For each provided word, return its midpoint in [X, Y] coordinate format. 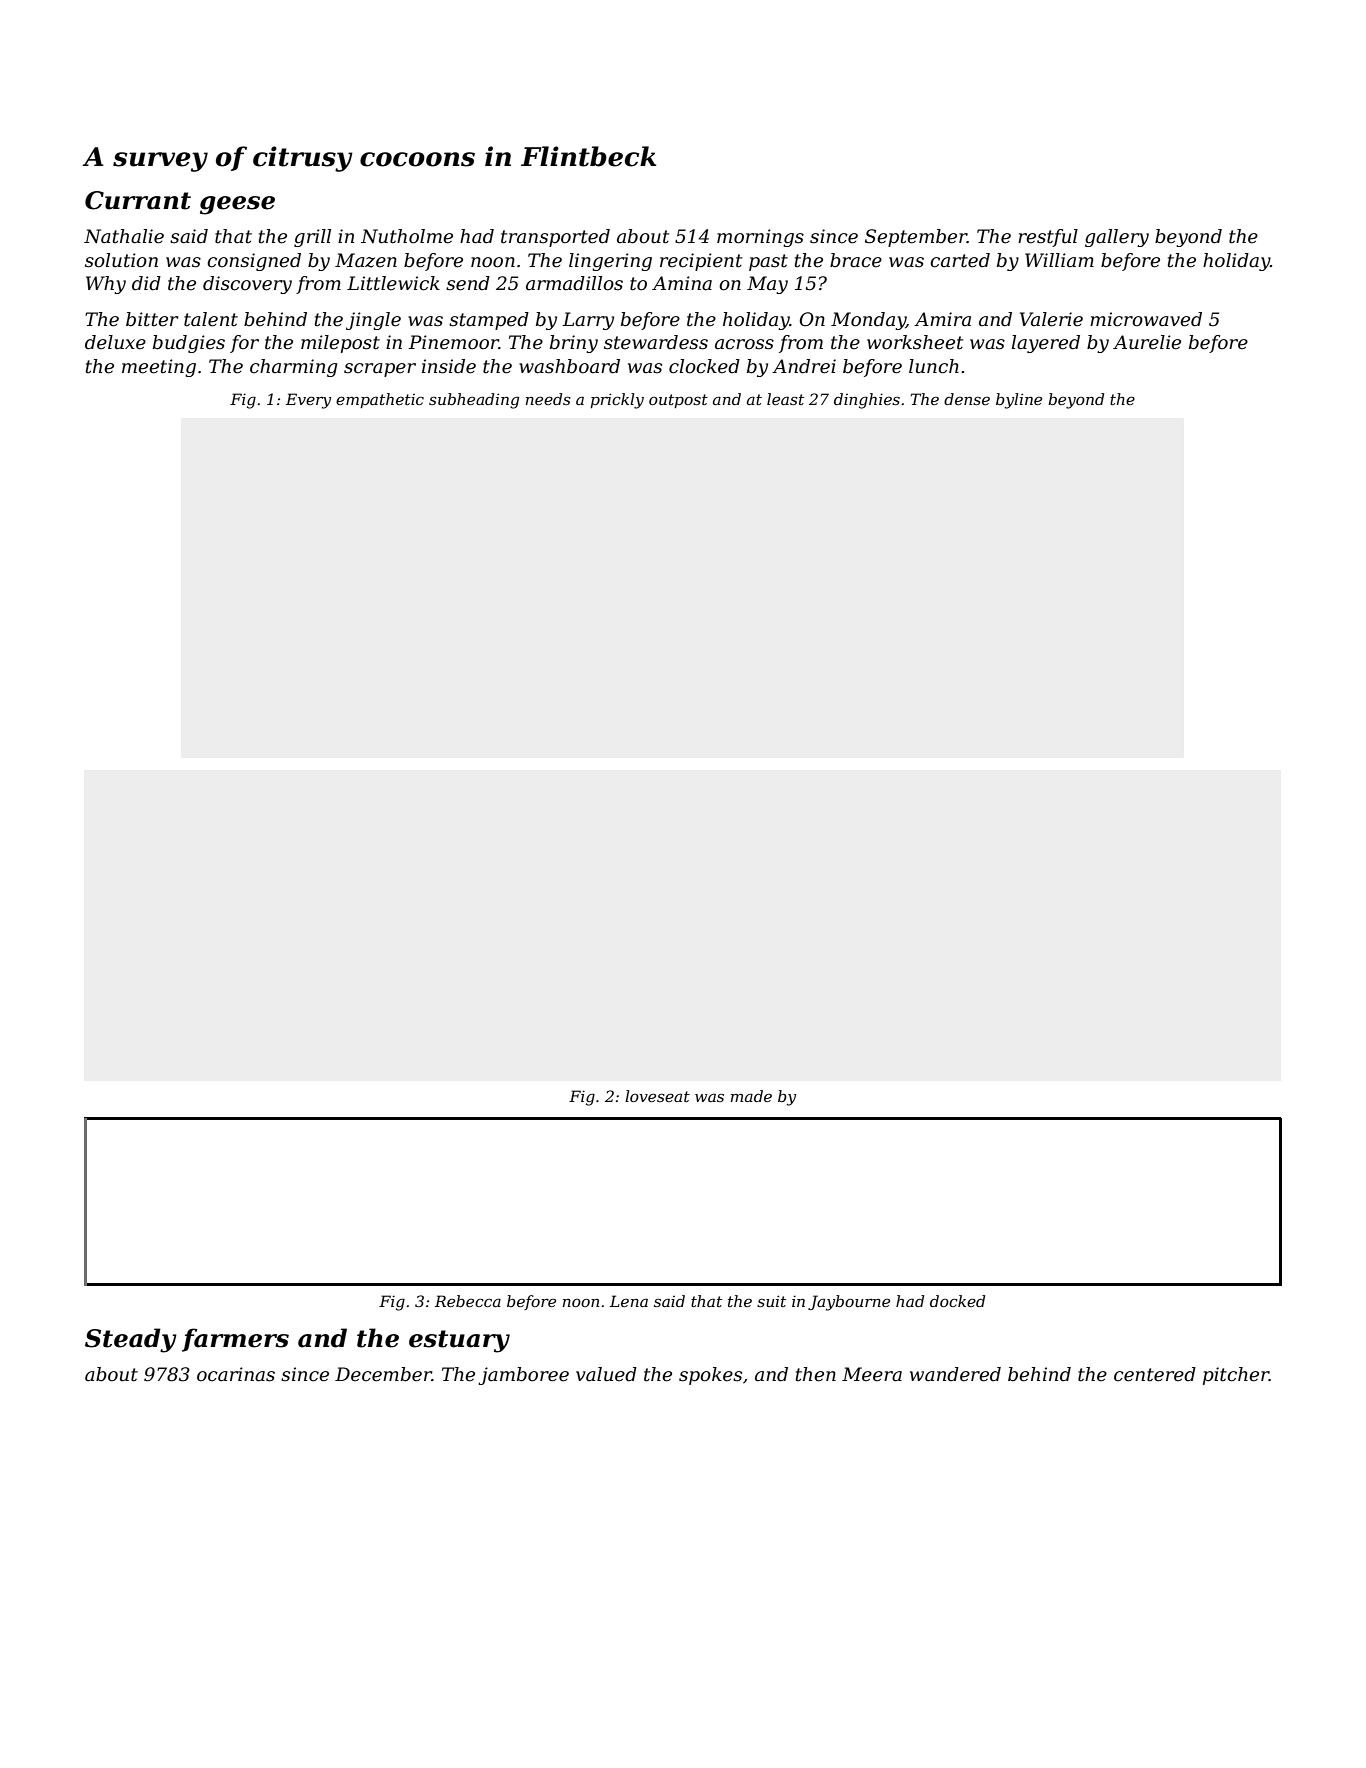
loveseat [657, 1096]
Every [308, 401]
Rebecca [468, 1301]
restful [1048, 238]
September [916, 238]
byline [1019, 401]
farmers [235, 1340]
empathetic [380, 400]
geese [237, 205]
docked [957, 1301]
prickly [617, 401]
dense [967, 399]
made [751, 1096]
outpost [678, 401]
